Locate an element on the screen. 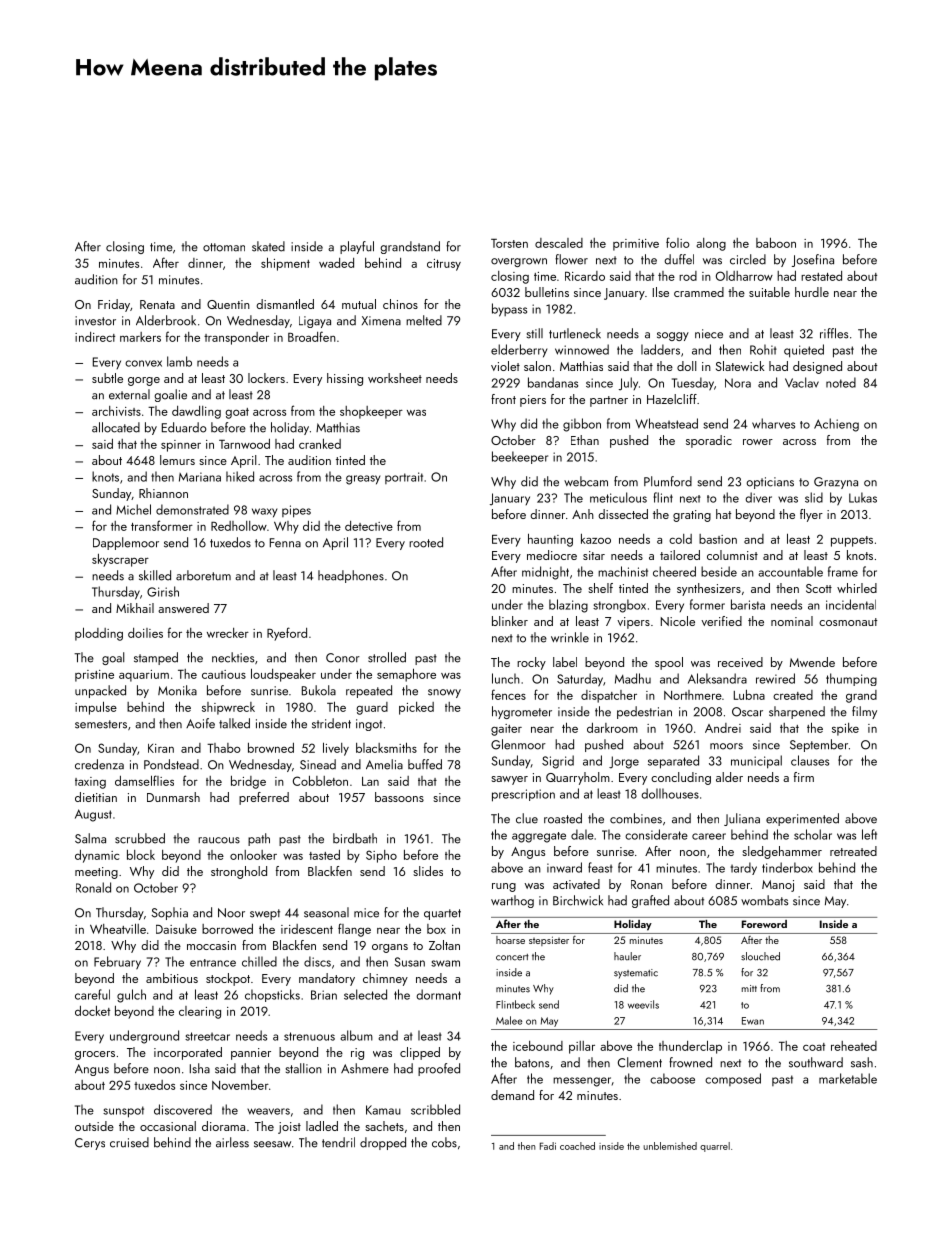 This screenshot has width=952, height=1233. Girish is located at coordinates (163, 591).
